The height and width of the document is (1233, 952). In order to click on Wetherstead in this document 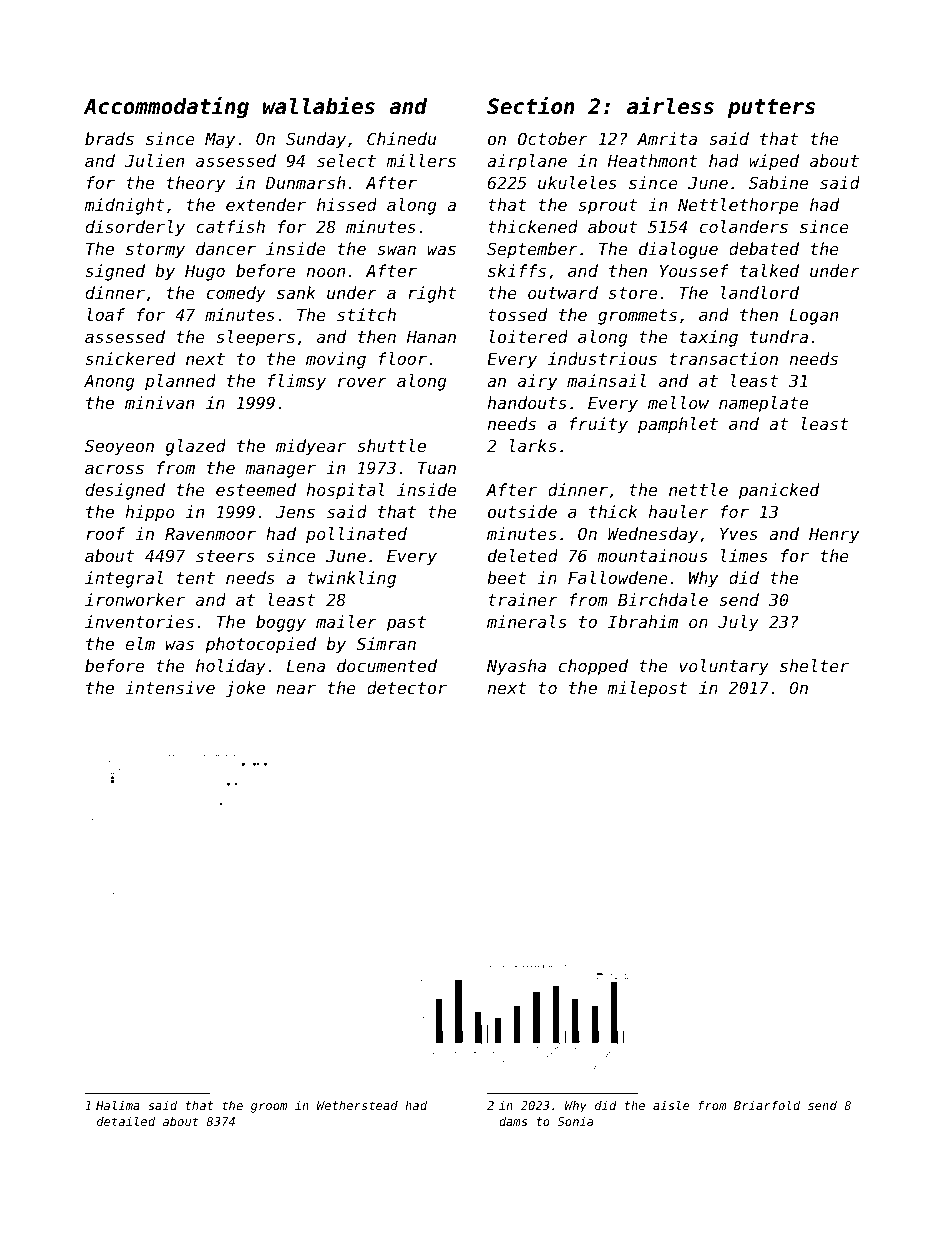, I will do `click(357, 1105)`.
